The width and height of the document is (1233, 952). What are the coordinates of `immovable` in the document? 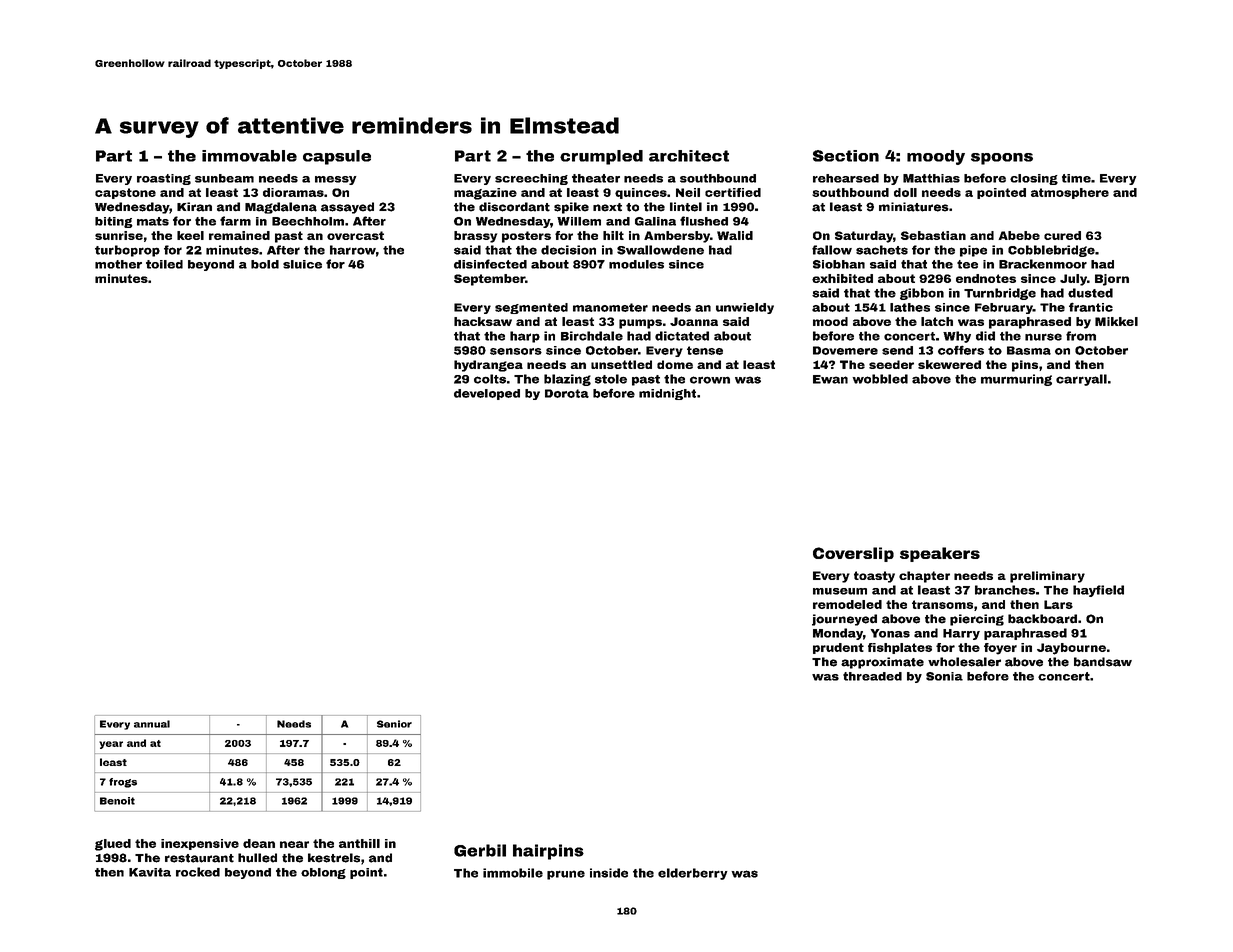 It's located at (249, 156).
